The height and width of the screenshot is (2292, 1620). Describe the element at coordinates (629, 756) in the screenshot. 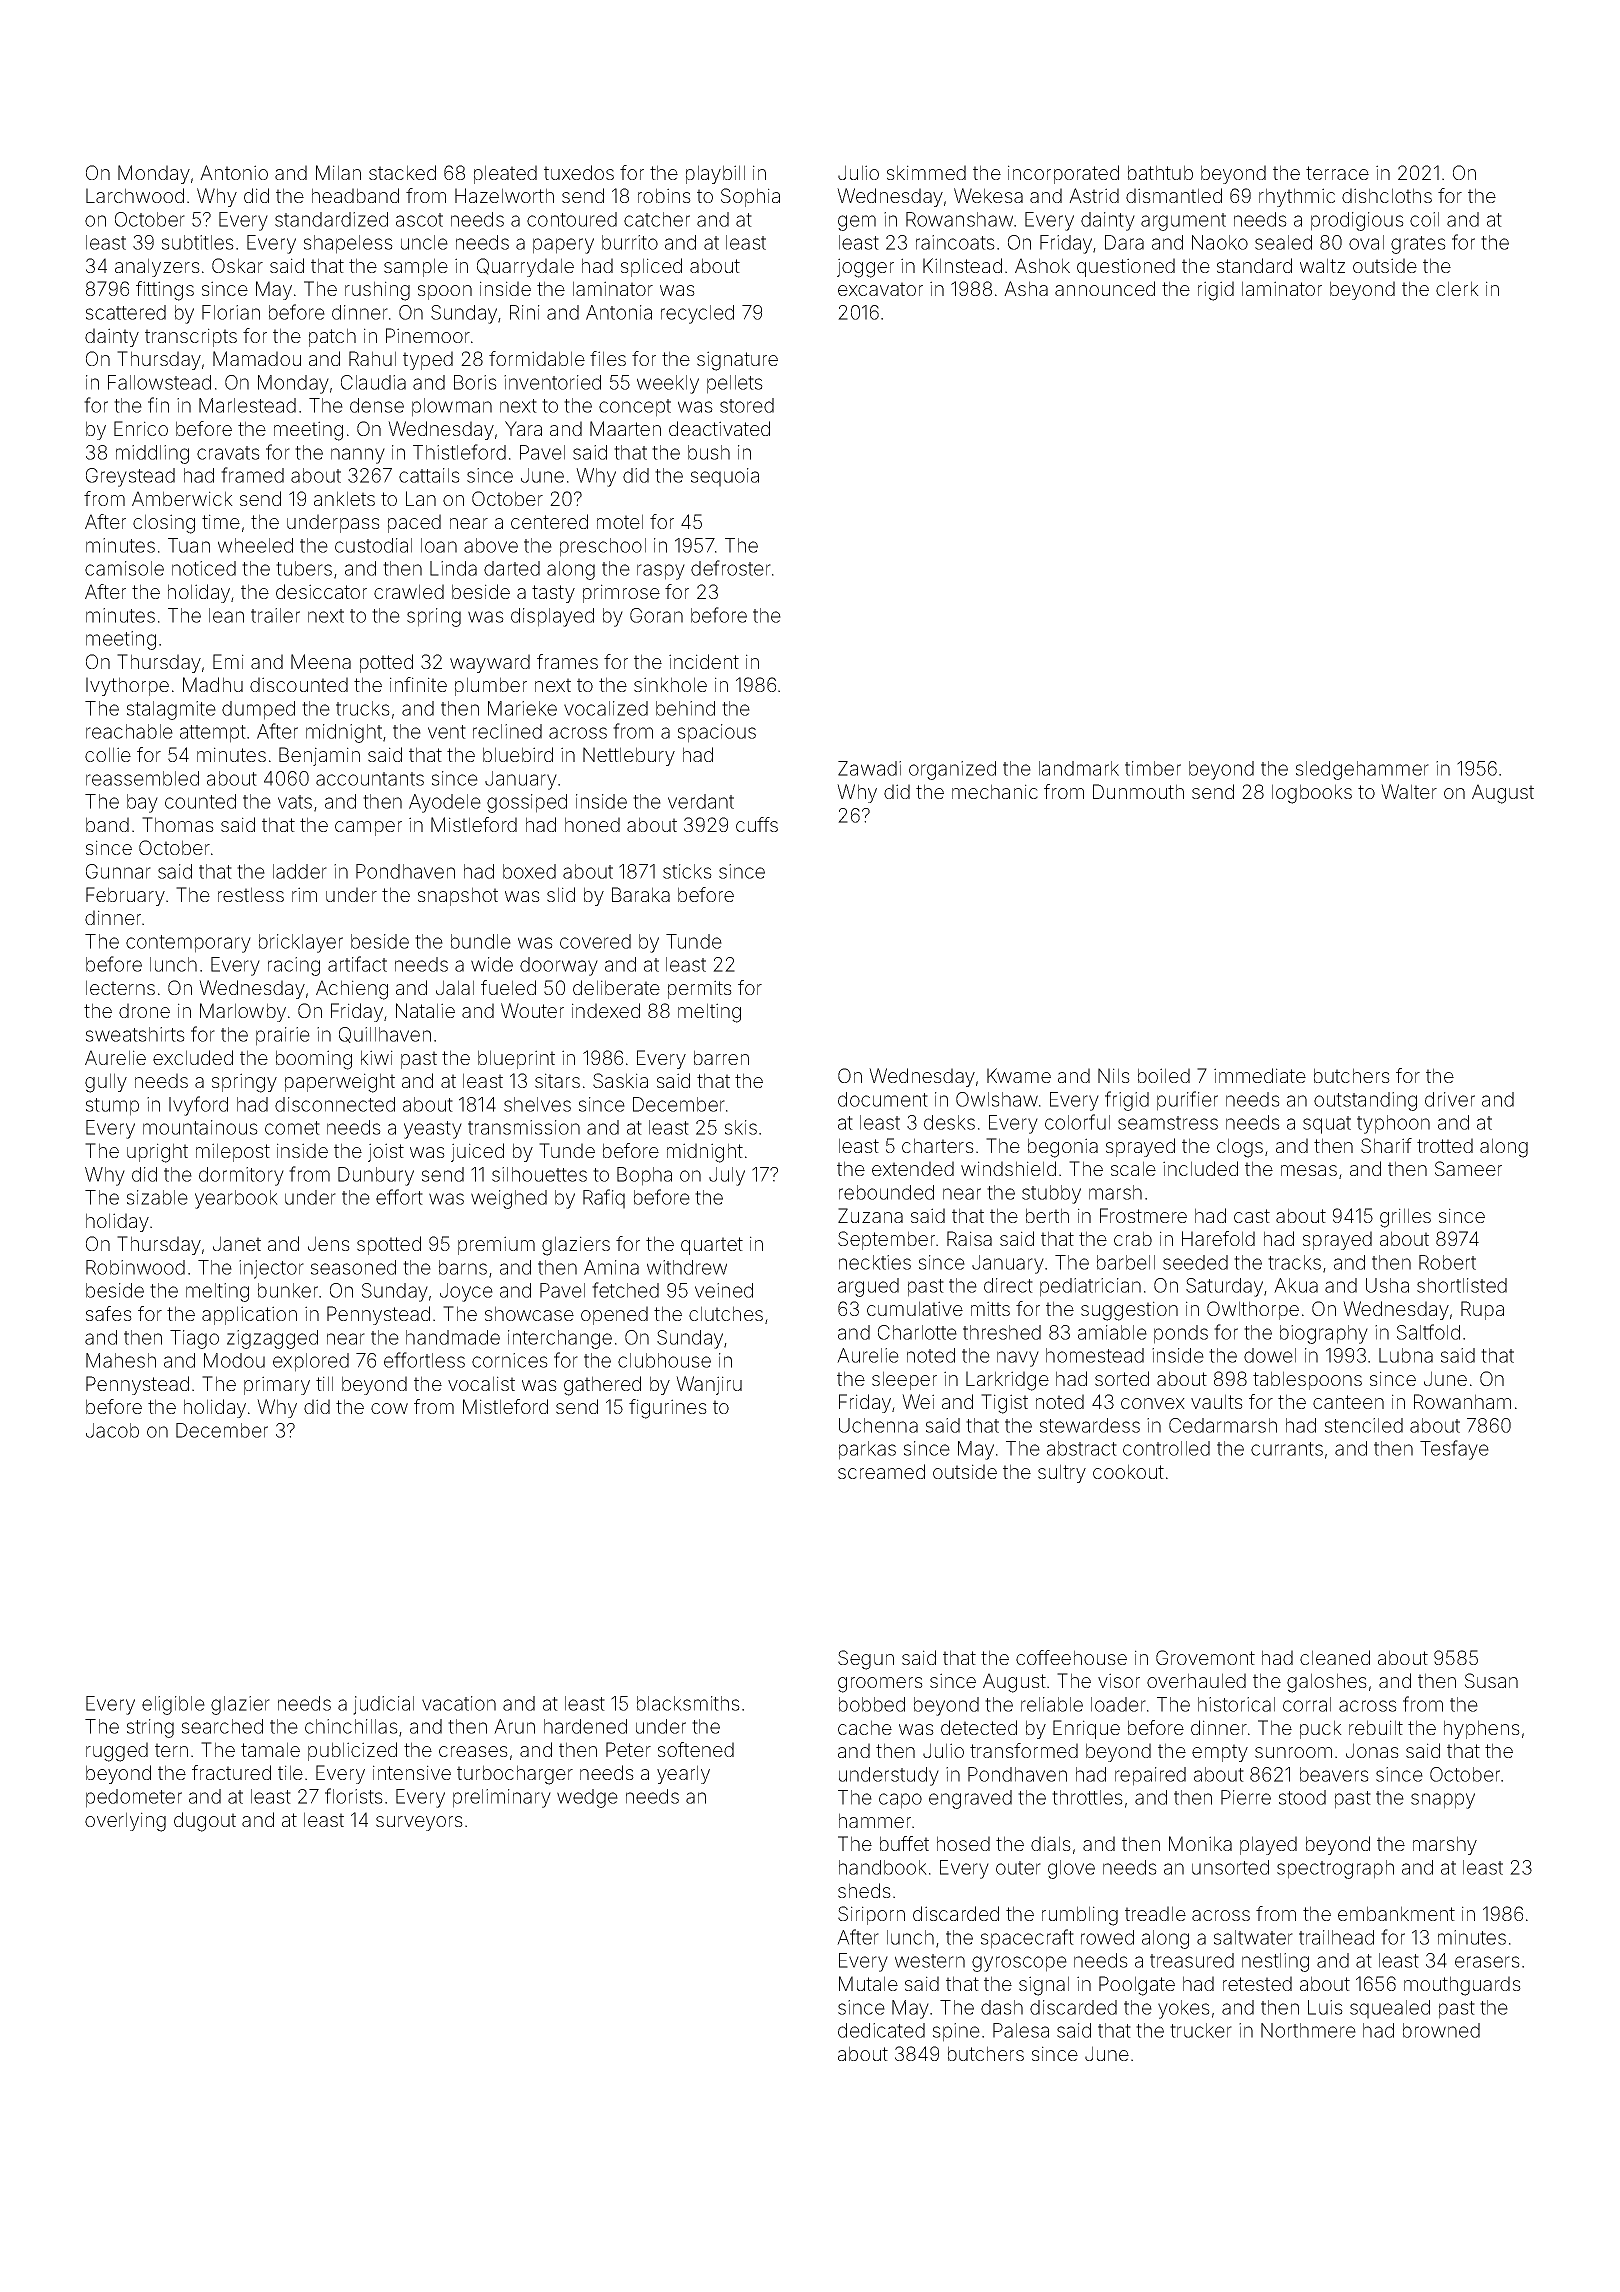

I see `Nettlebury` at that location.
